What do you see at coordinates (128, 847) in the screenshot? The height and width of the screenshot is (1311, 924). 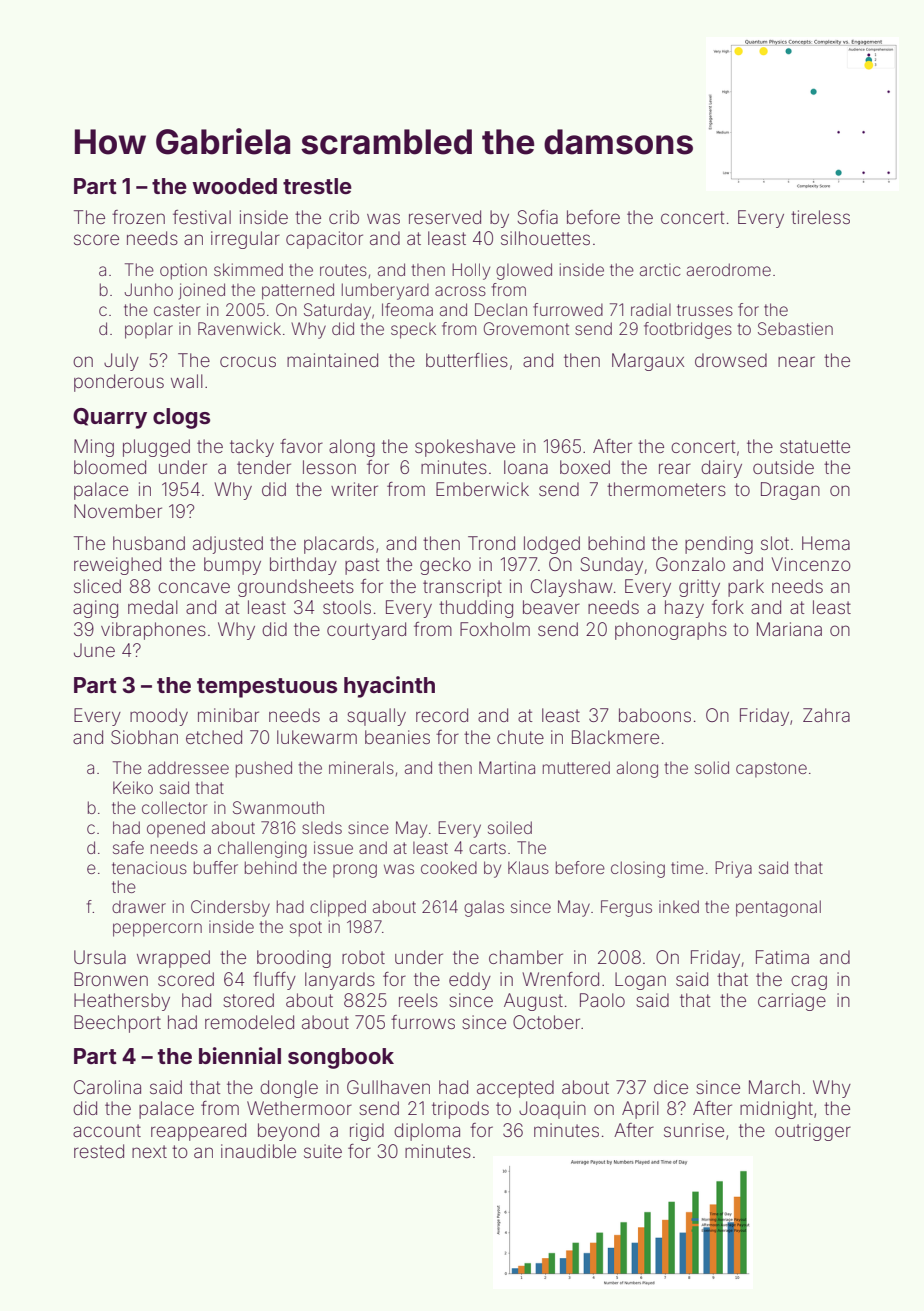 I see `safe` at bounding box center [128, 847].
